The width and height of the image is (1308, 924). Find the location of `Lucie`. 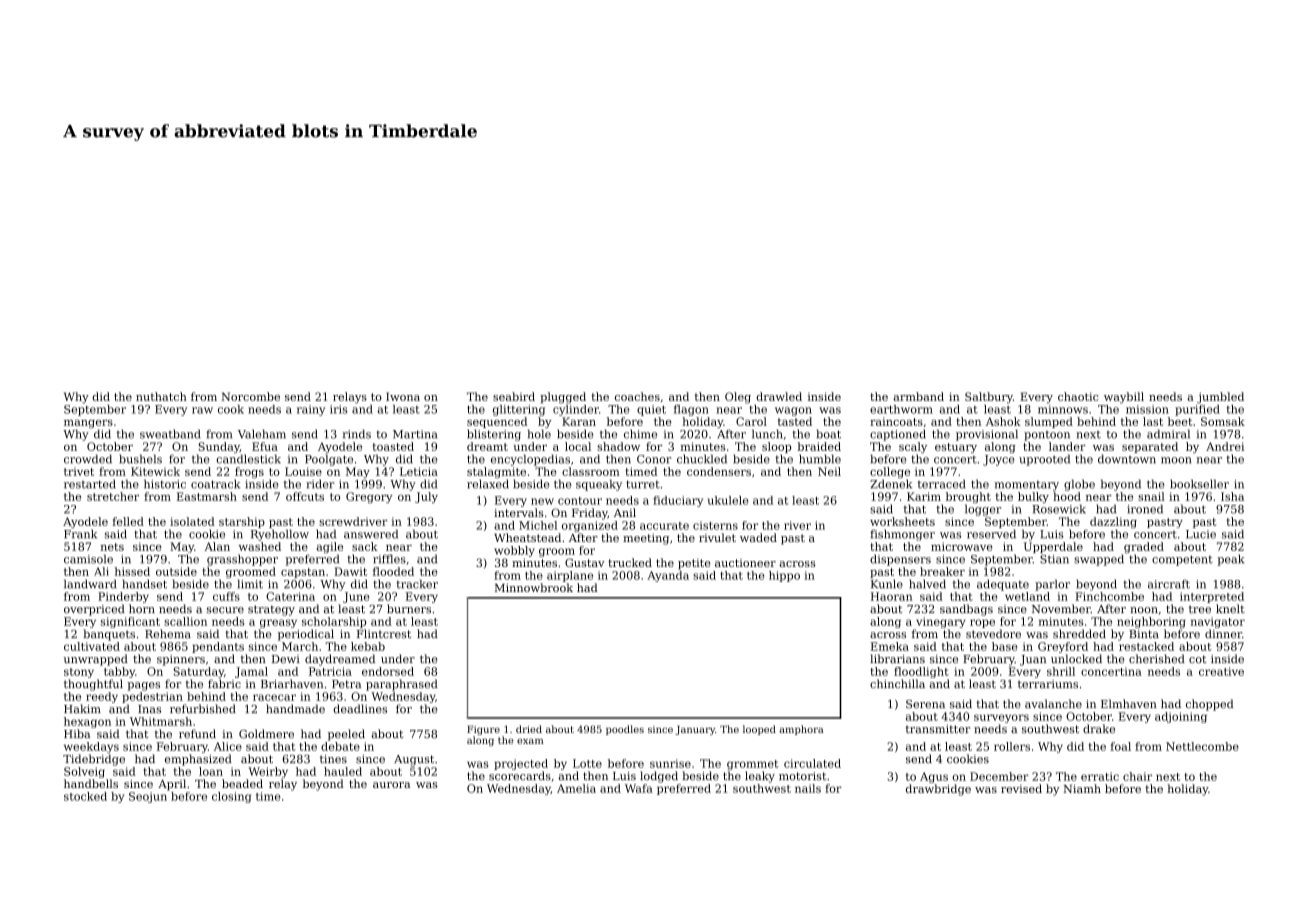

Lucie is located at coordinates (1201, 534).
